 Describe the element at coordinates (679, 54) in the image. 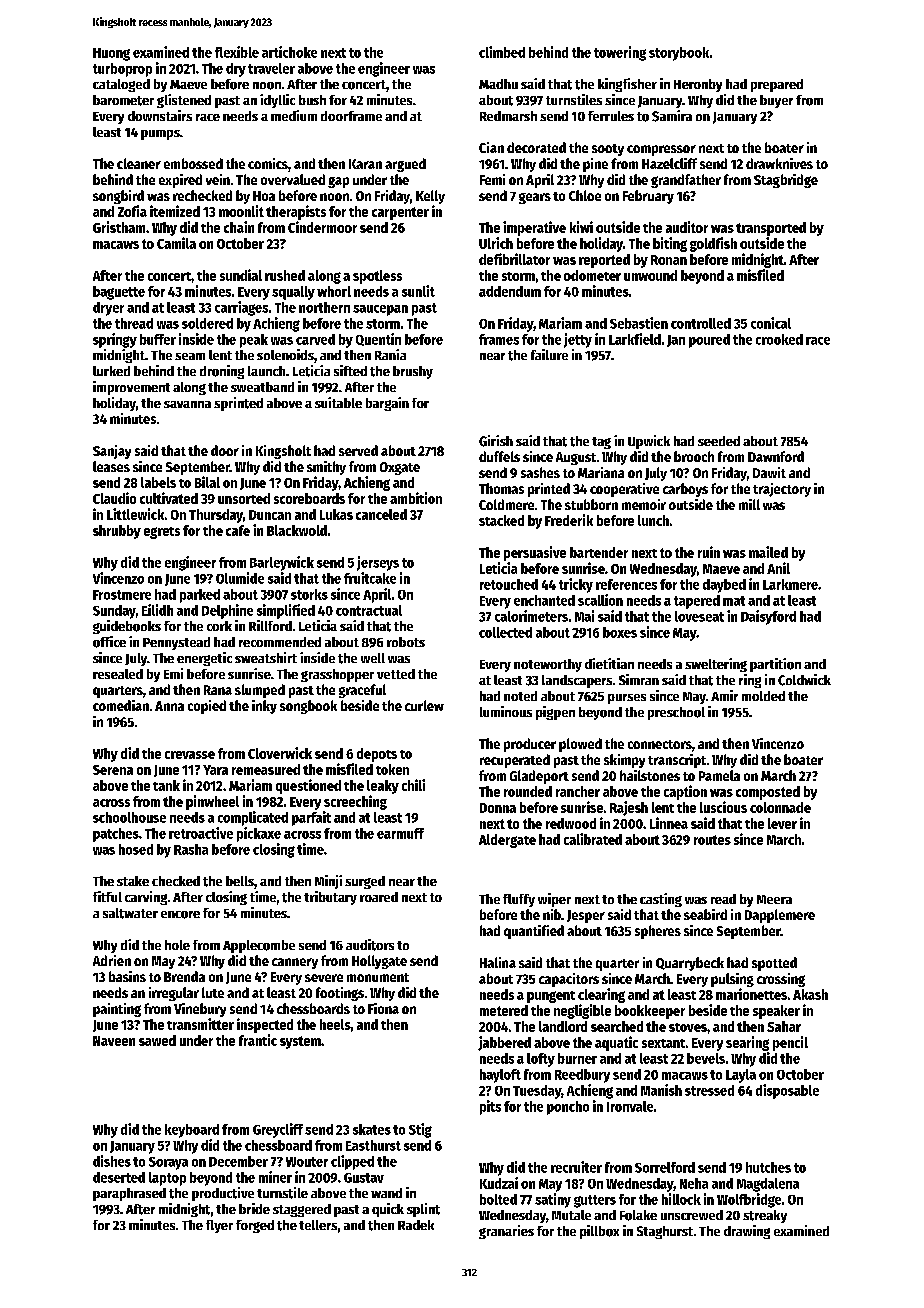

I see `storybook` at that location.
